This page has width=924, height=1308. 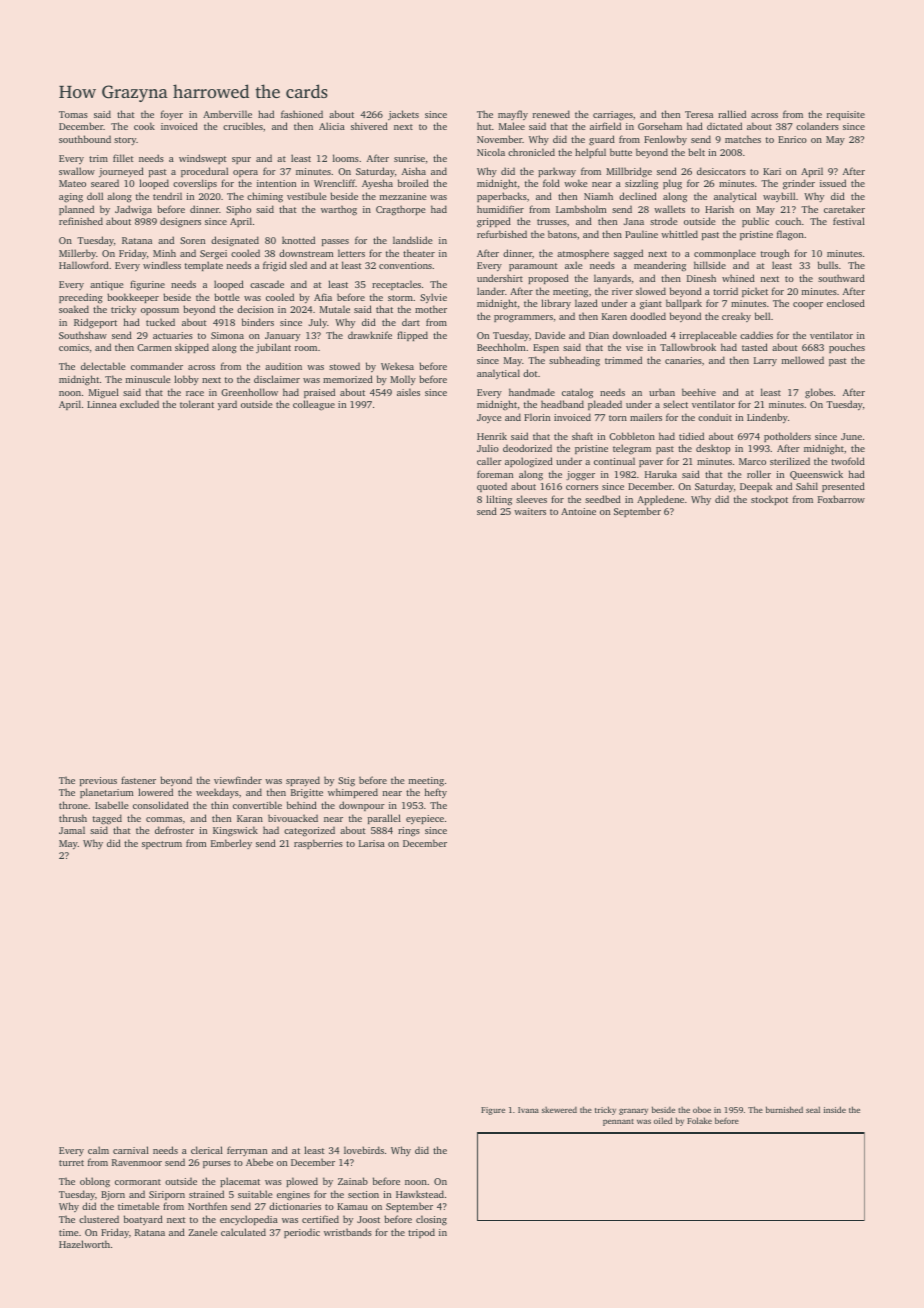 I want to click on previous, so click(x=98, y=781).
